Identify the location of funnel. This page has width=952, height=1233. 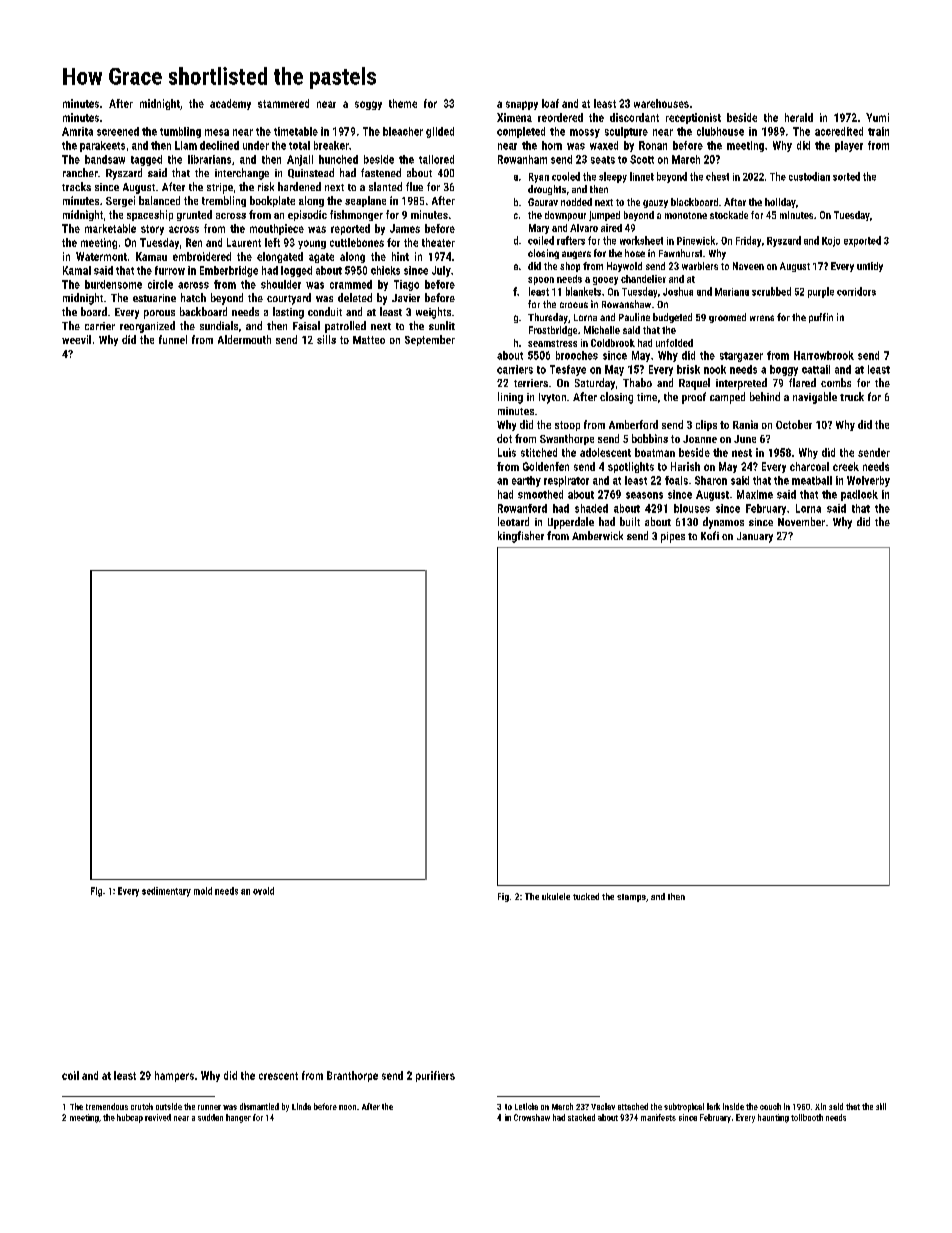
(173, 339).
